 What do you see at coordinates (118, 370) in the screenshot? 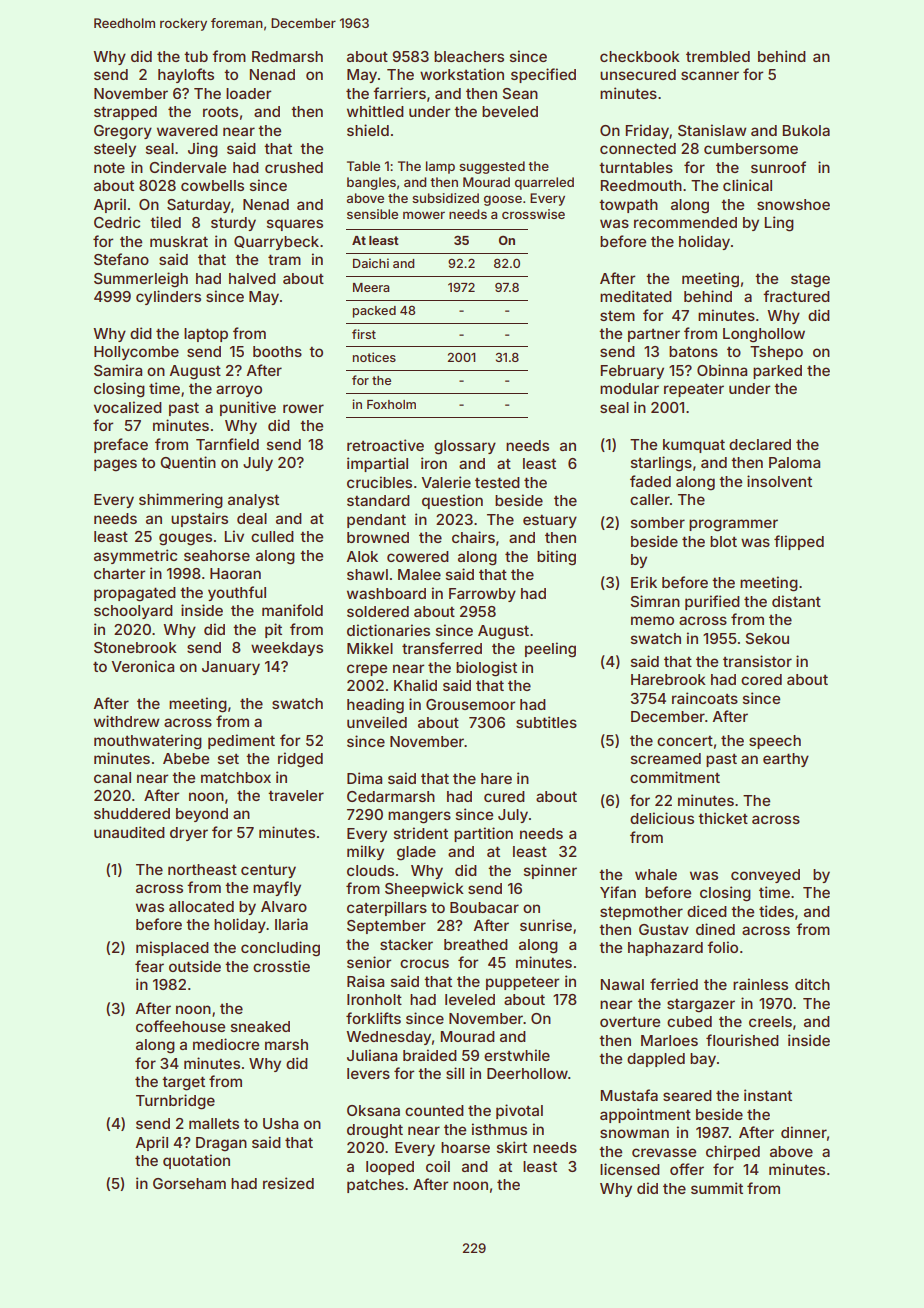
I see `Samira` at bounding box center [118, 370].
